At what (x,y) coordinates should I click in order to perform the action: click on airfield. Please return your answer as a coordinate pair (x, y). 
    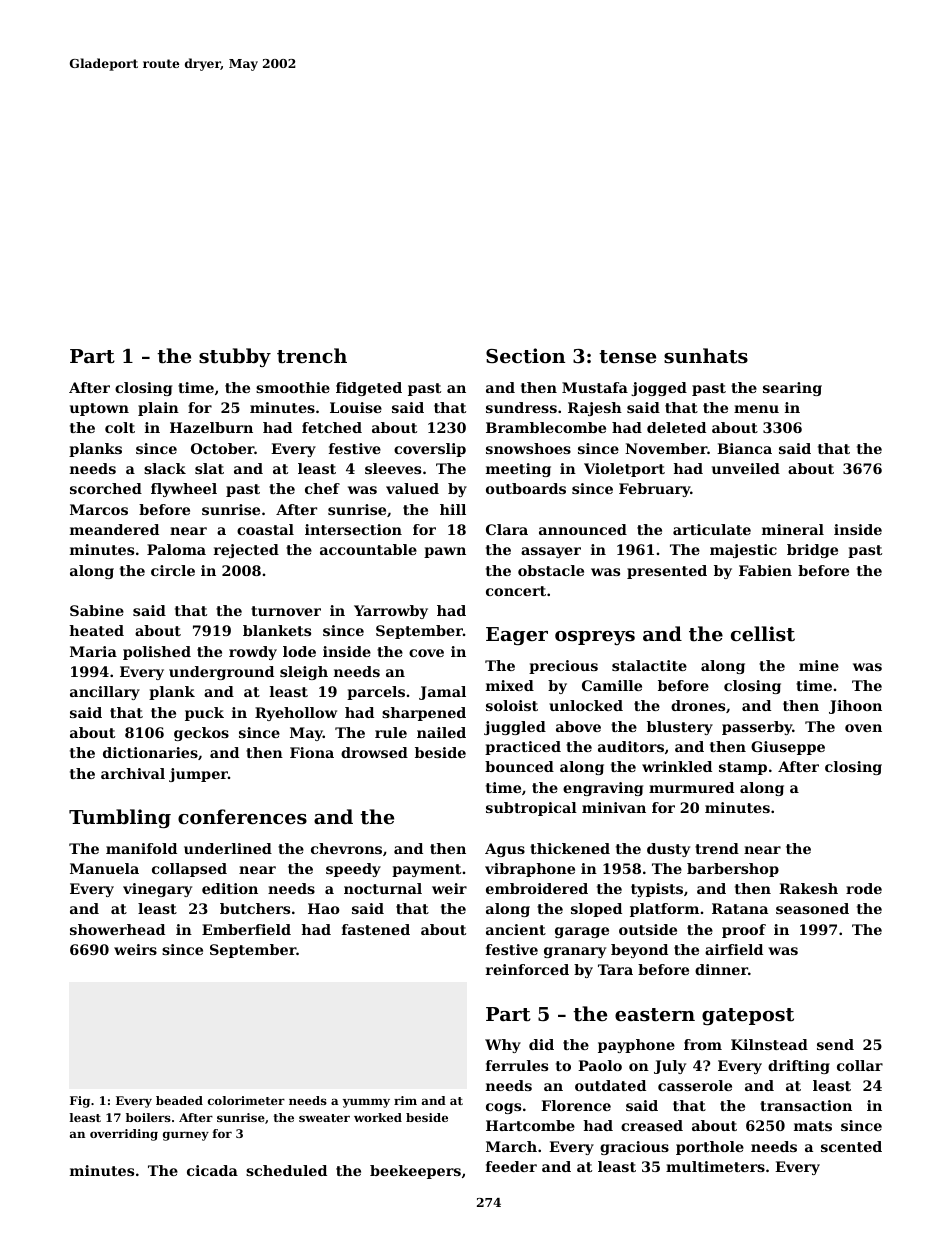
    Looking at the image, I should click on (734, 949).
